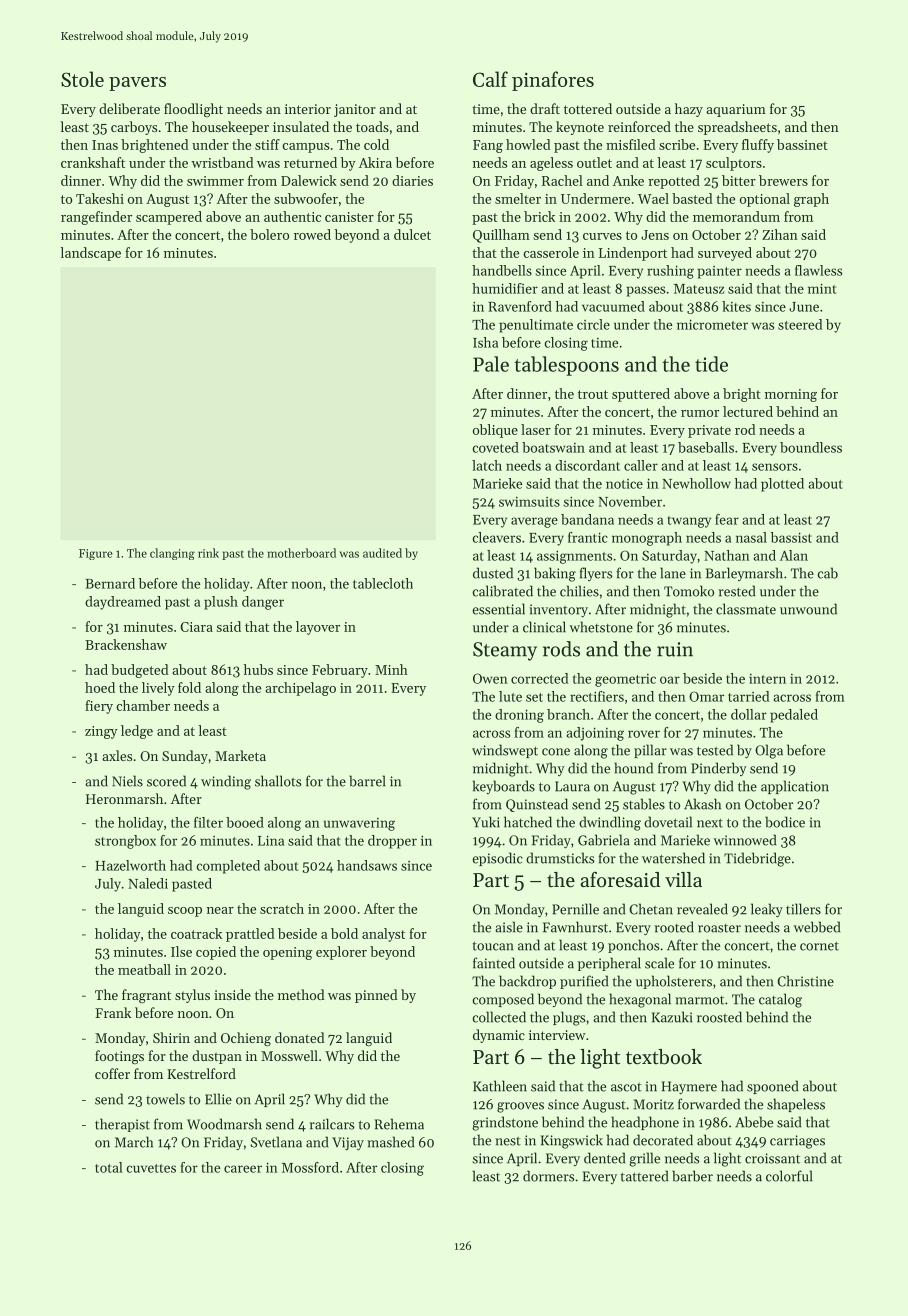  What do you see at coordinates (548, 1176) in the document?
I see `dormers` at bounding box center [548, 1176].
